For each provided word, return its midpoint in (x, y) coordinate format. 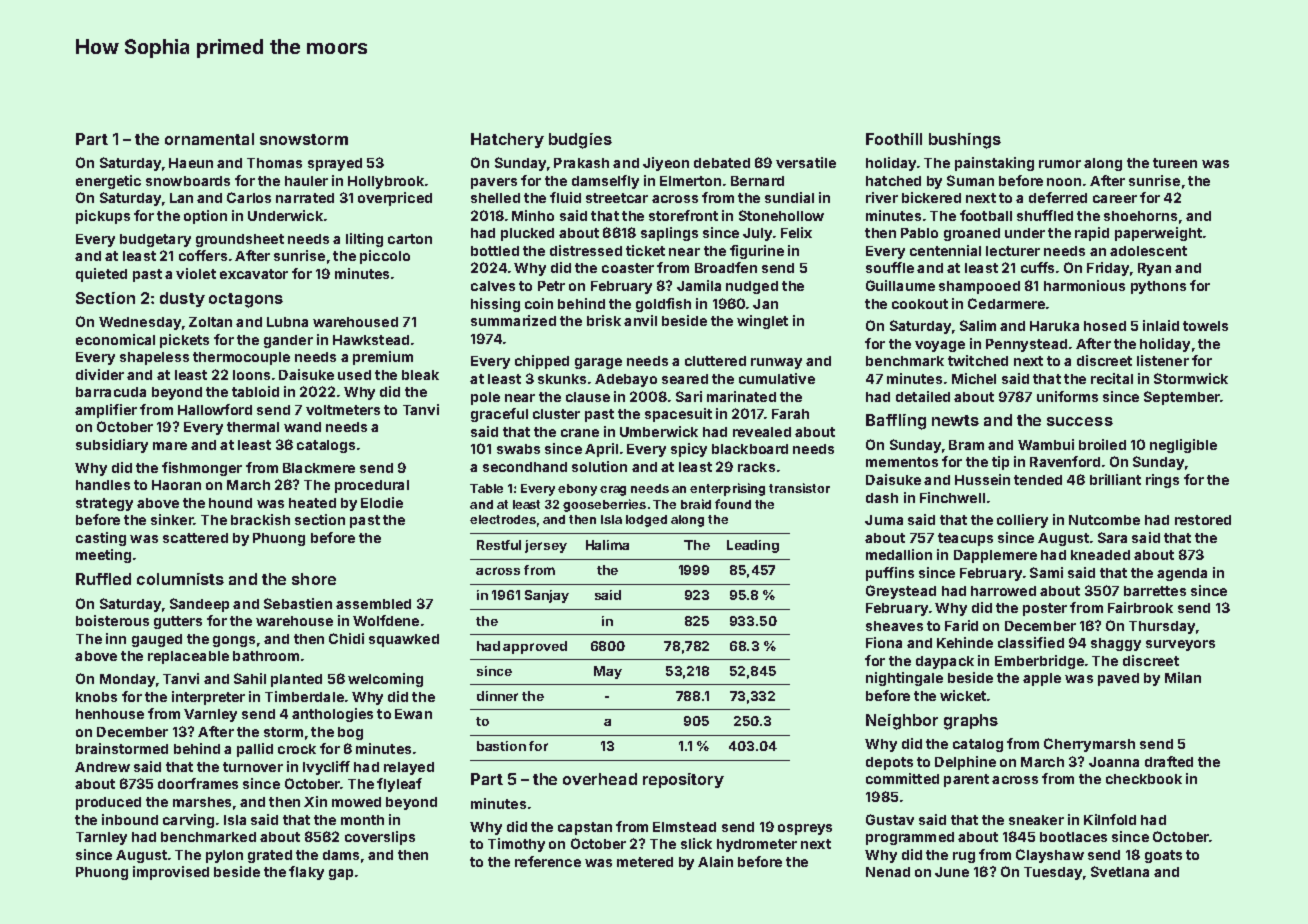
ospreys (805, 829)
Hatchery (507, 140)
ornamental (209, 139)
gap (341, 874)
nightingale (904, 679)
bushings (965, 141)
